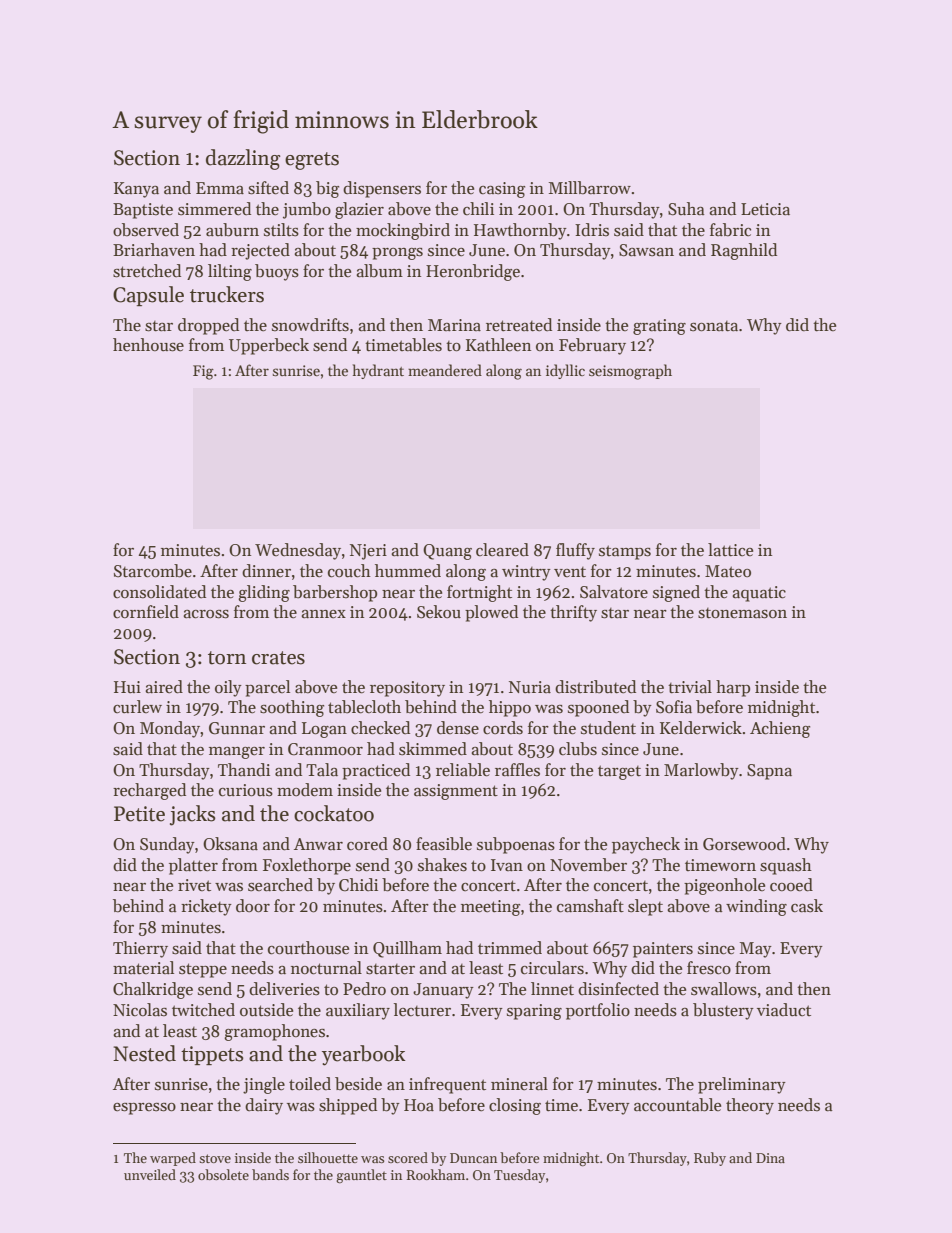 Image resolution: width=952 pixels, height=1233 pixels. What do you see at coordinates (744, 251) in the screenshot?
I see `Ragnhild` at bounding box center [744, 251].
